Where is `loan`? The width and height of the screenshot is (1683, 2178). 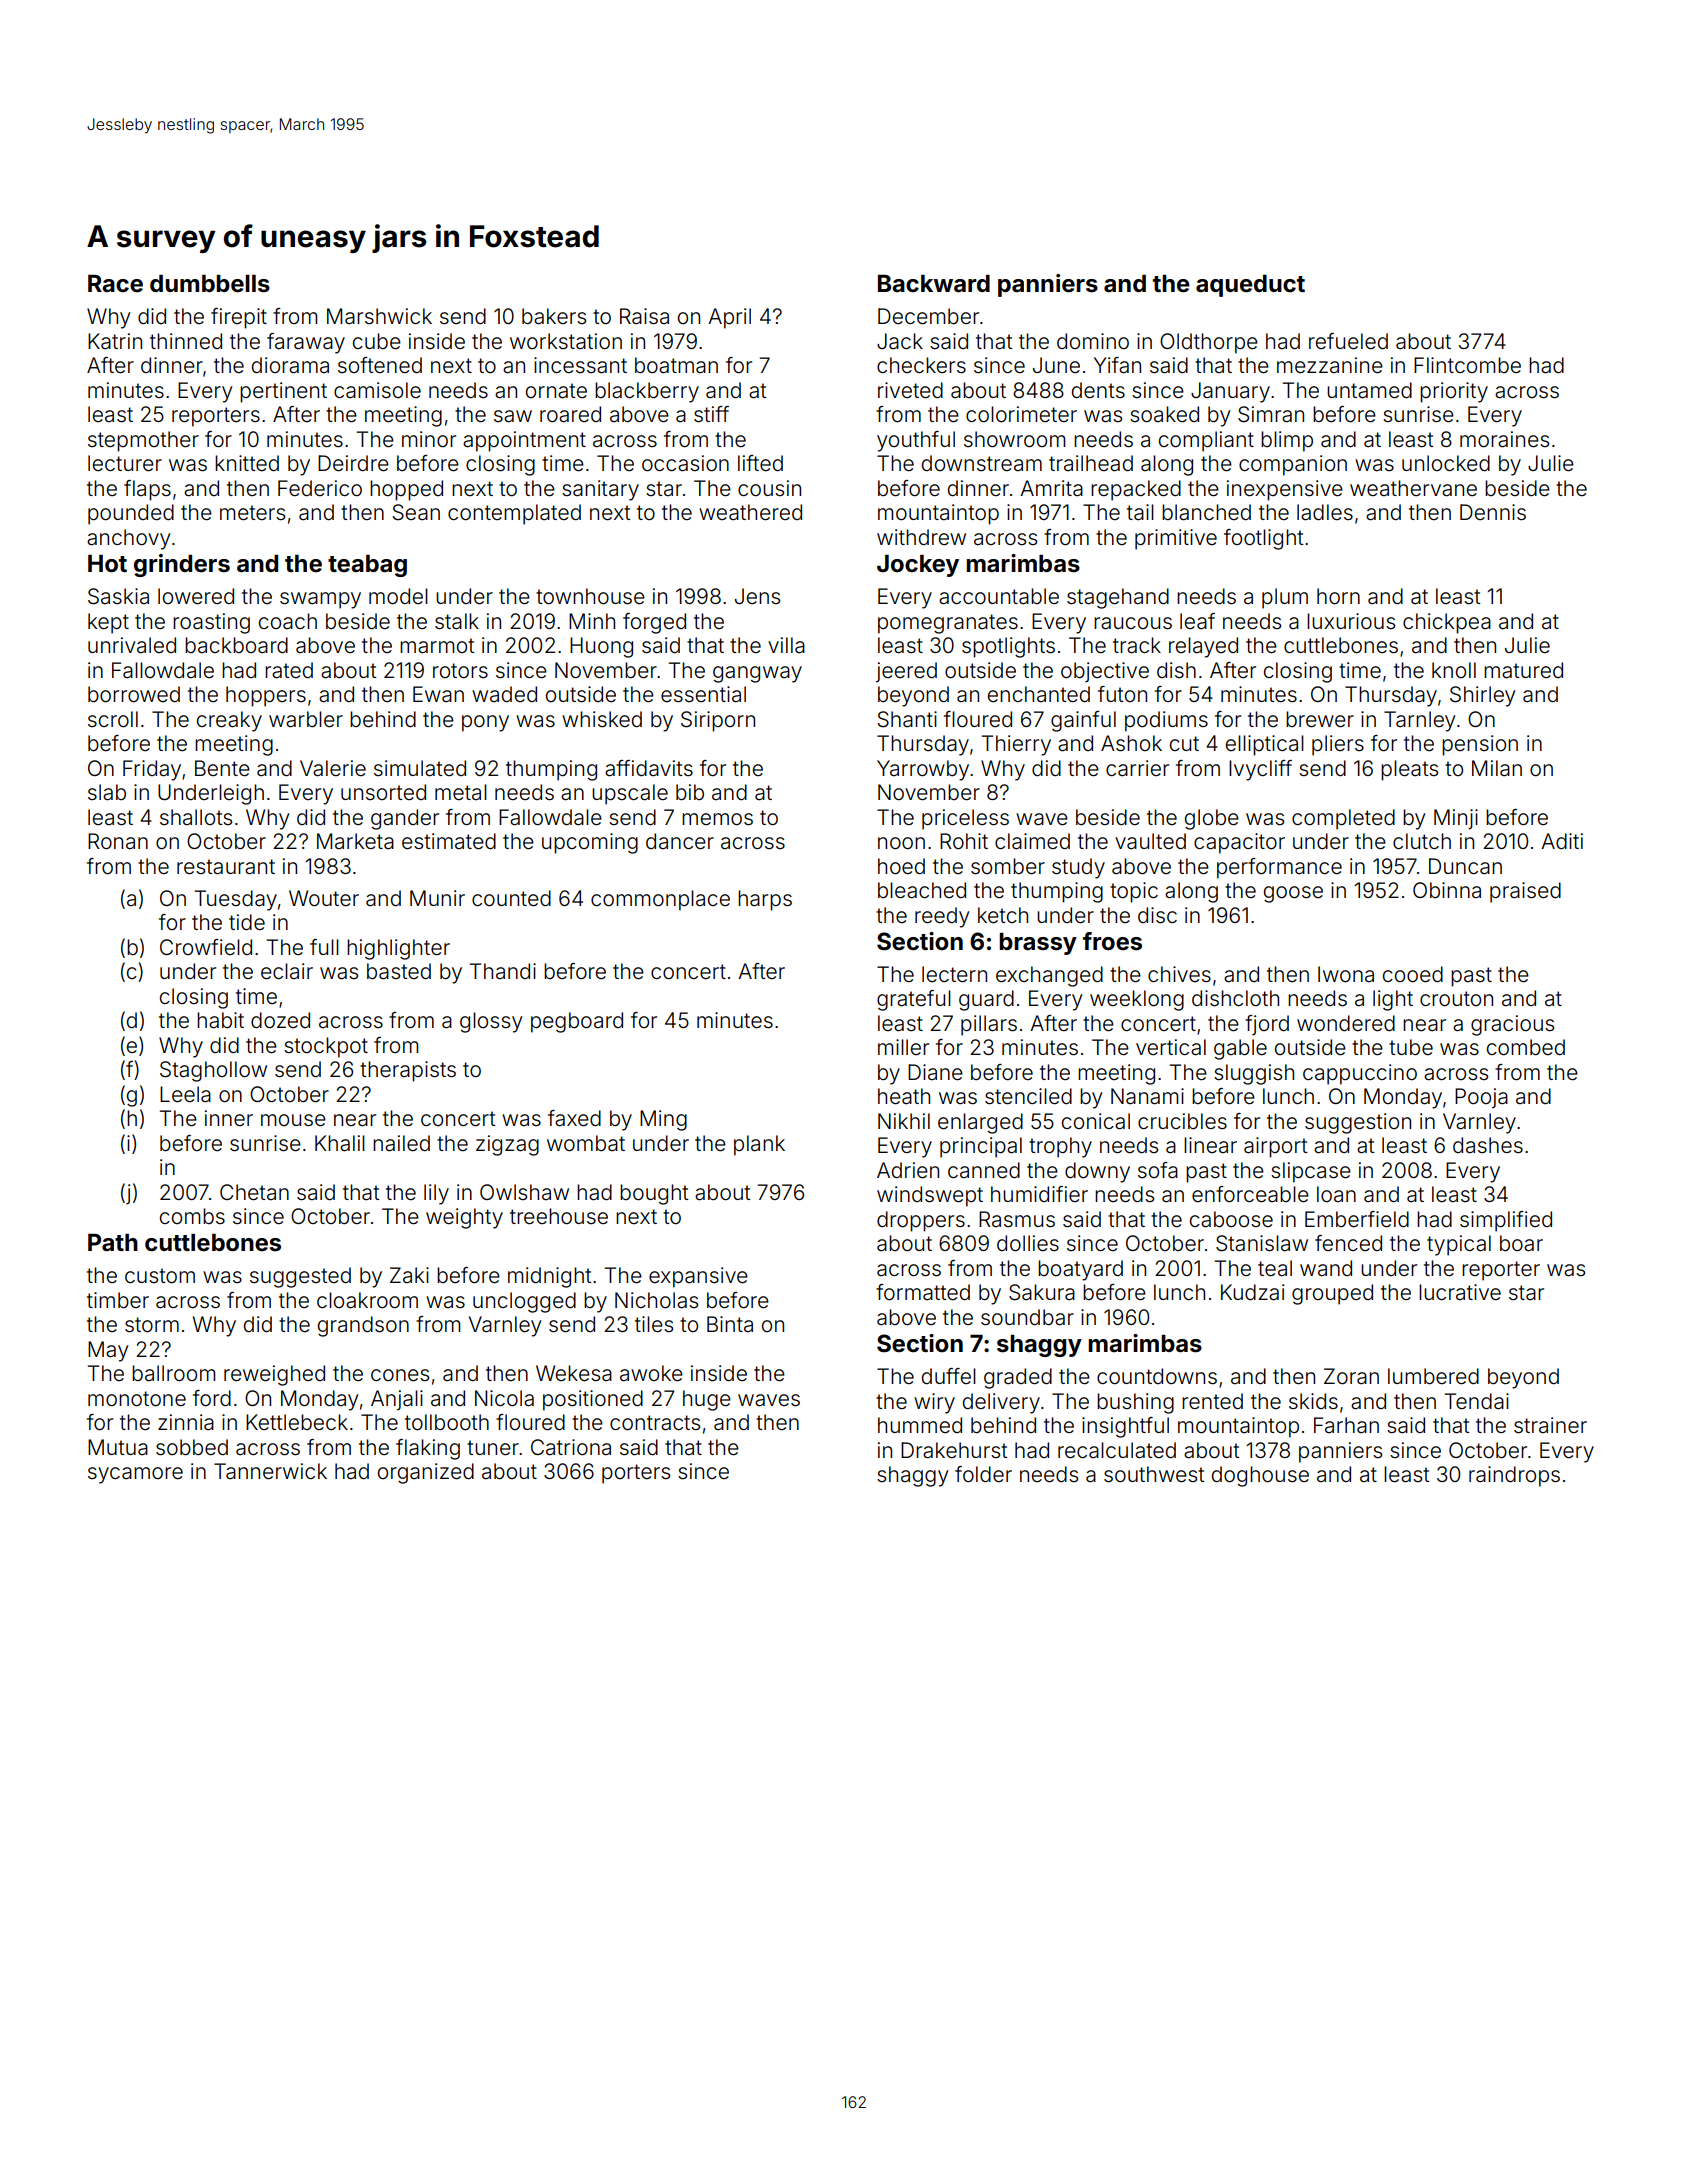 loan is located at coordinates (1336, 1194).
